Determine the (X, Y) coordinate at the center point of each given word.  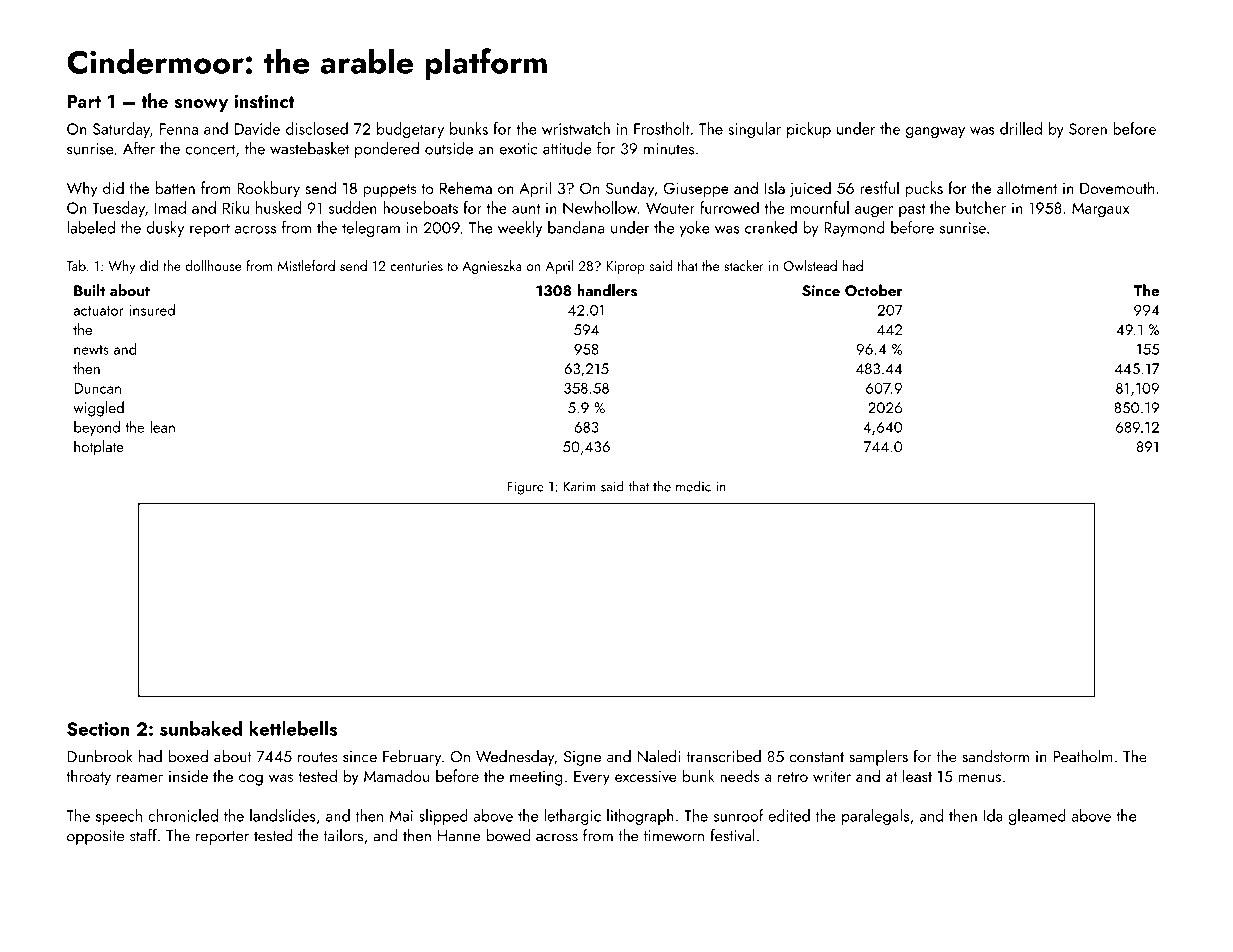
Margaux (1100, 210)
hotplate (99, 448)
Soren (1088, 129)
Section (98, 729)
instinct (264, 101)
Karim (580, 486)
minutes (669, 149)
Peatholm (1083, 756)
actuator (99, 311)
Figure (525, 488)
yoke (695, 229)
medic (693, 486)
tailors (343, 835)
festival (733, 835)
